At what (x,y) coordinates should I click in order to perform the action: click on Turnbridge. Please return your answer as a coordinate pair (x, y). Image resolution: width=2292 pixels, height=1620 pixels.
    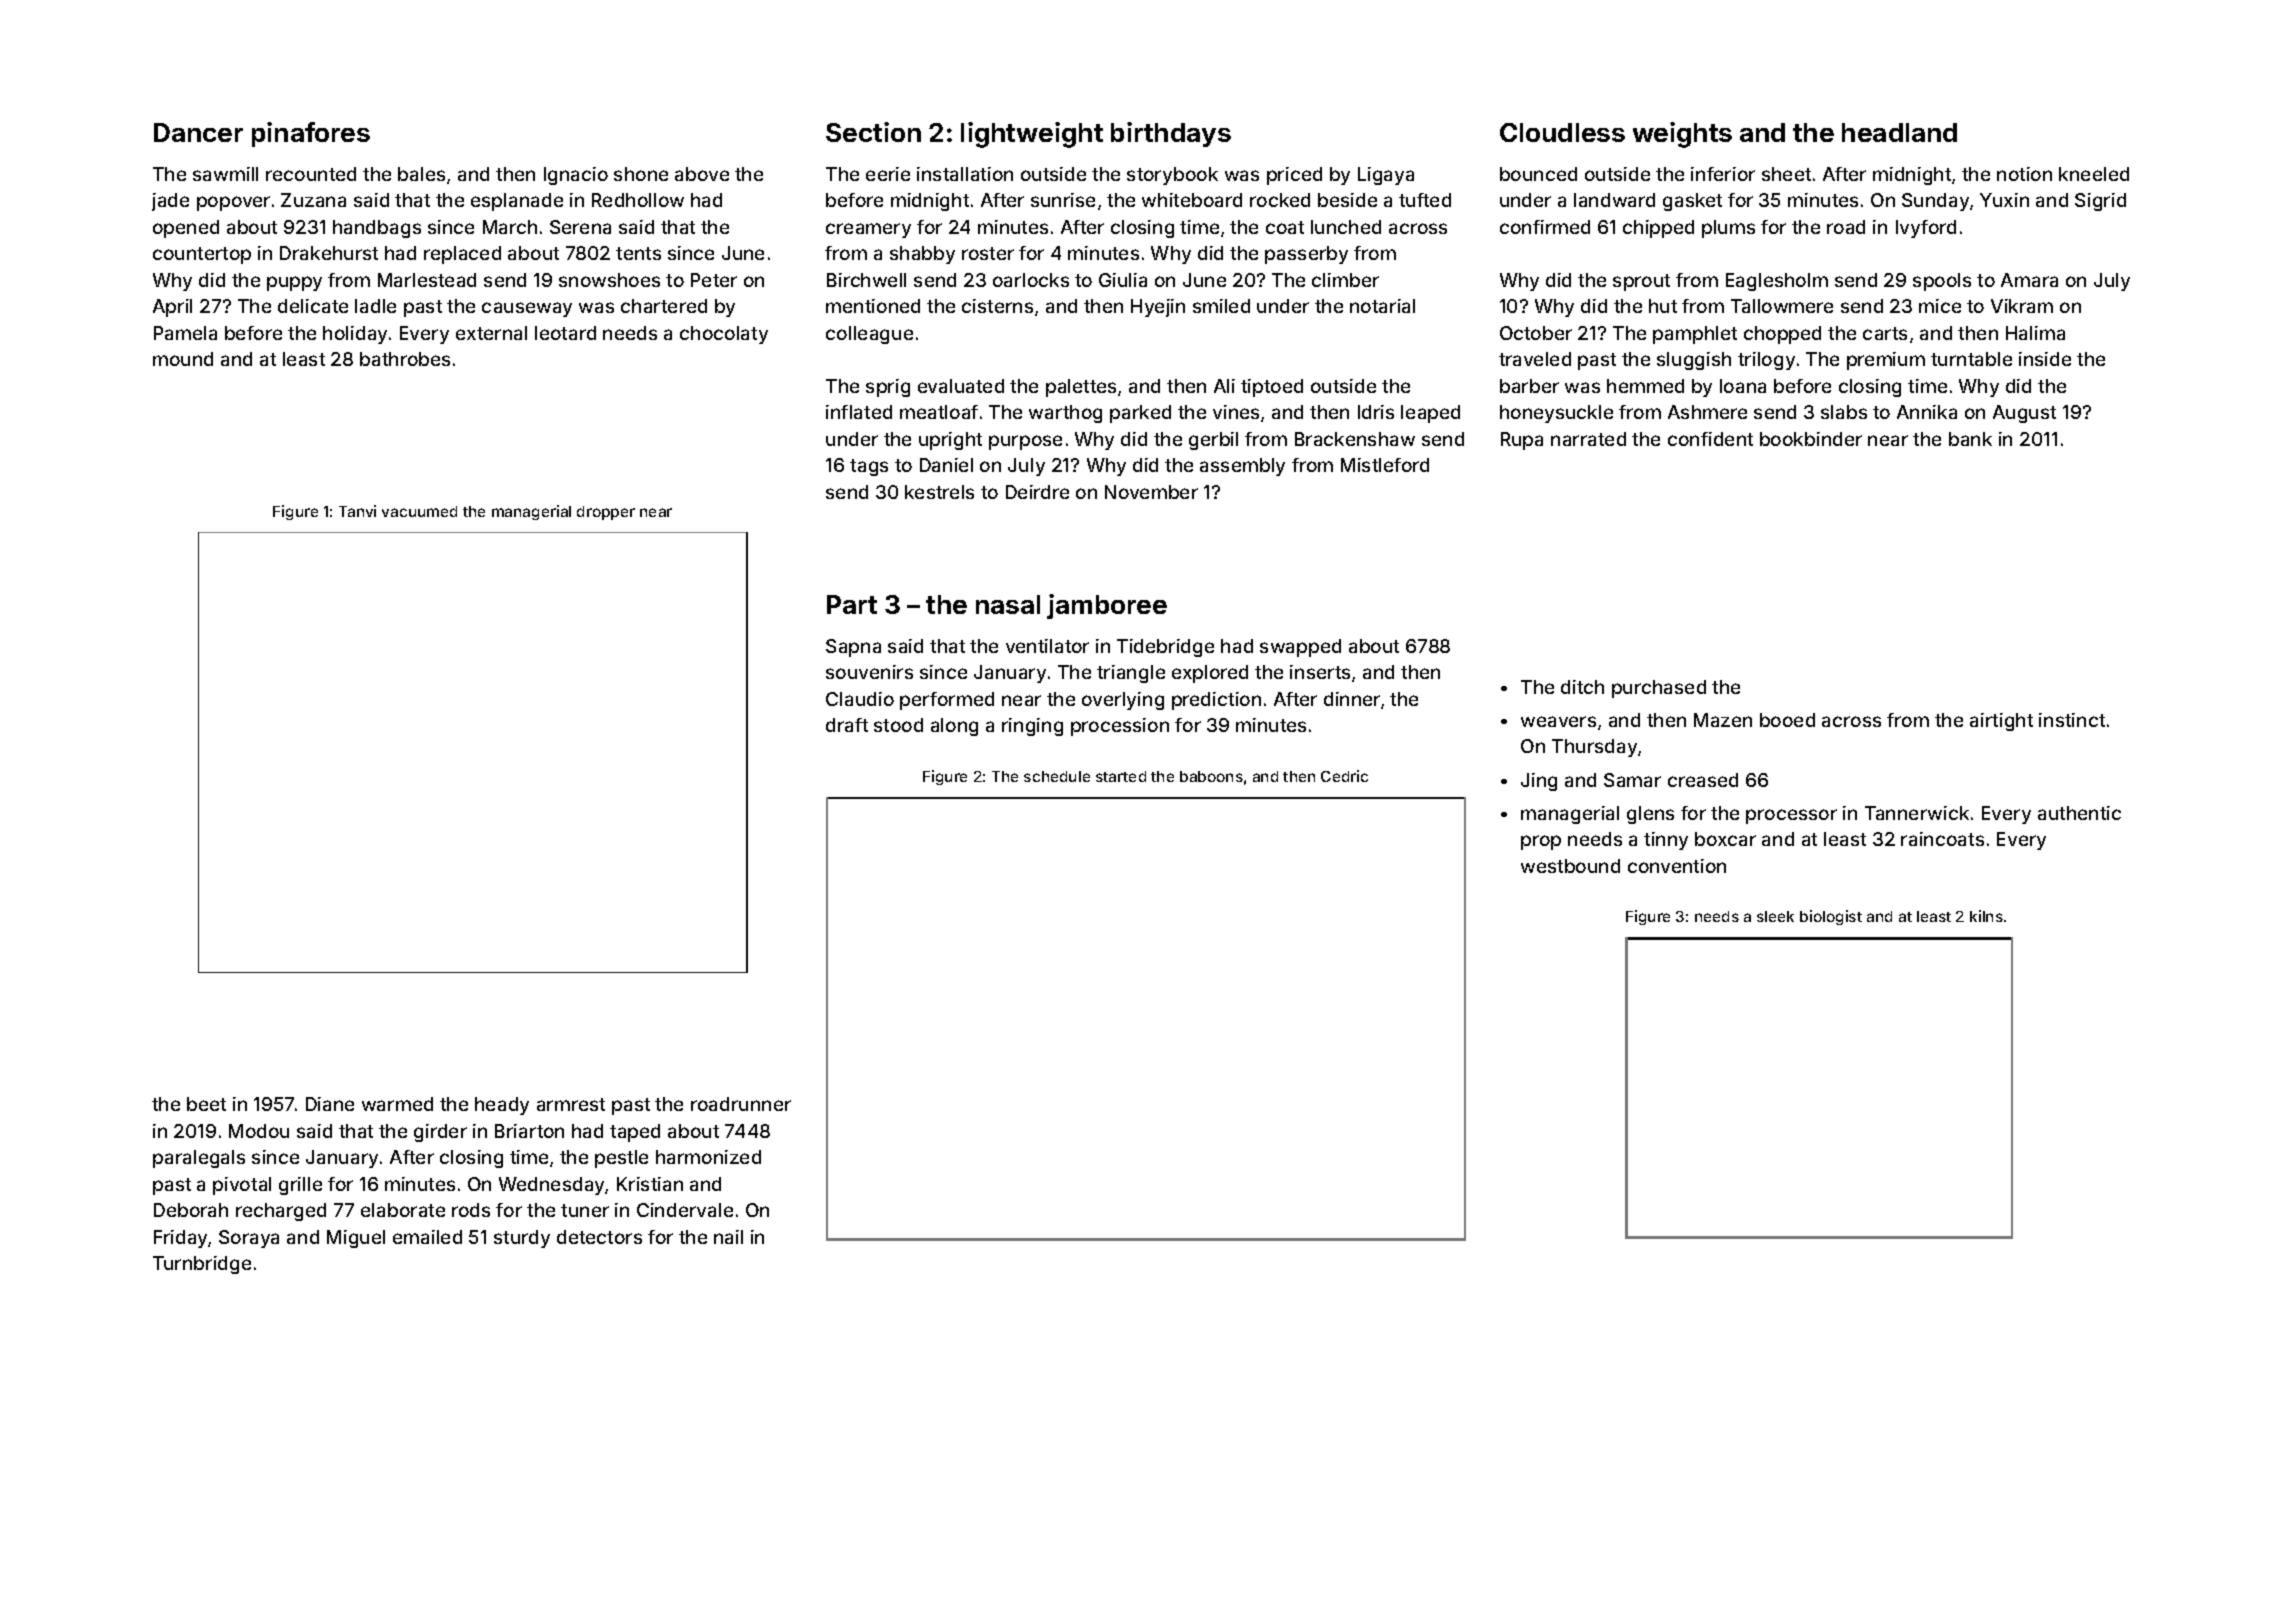
    Looking at the image, I should click on (202, 1265).
